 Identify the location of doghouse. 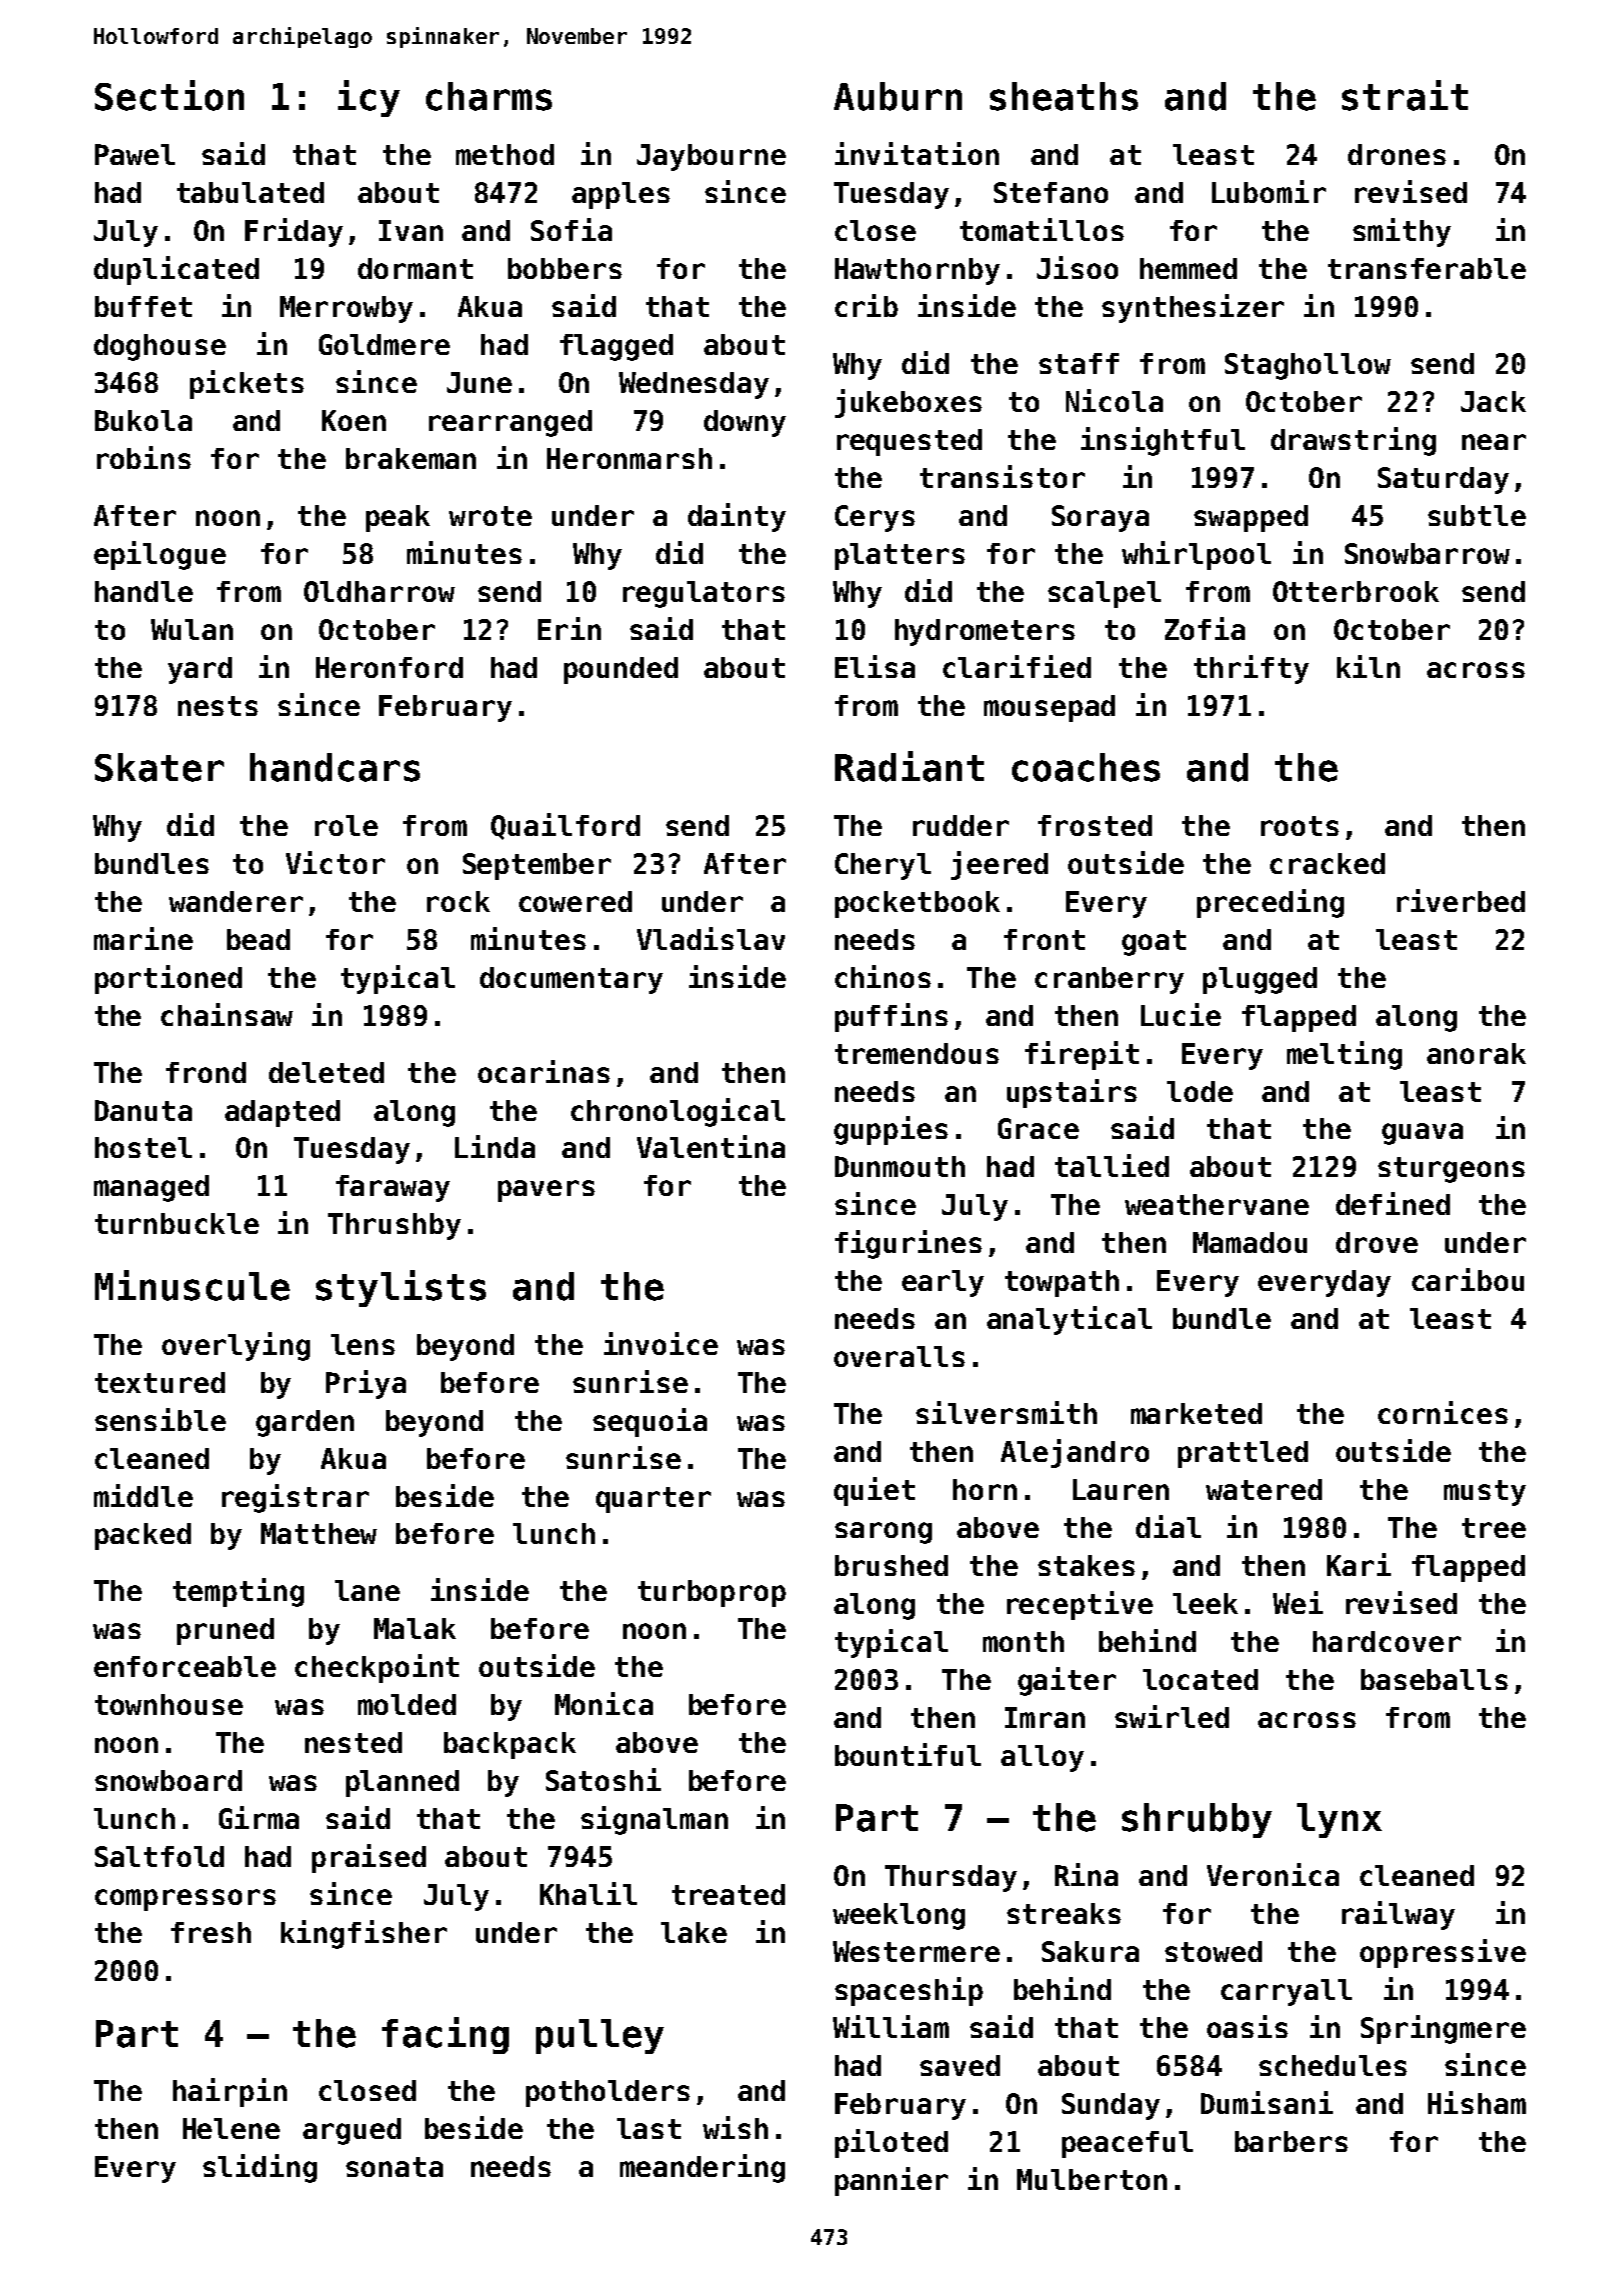
(160, 347).
